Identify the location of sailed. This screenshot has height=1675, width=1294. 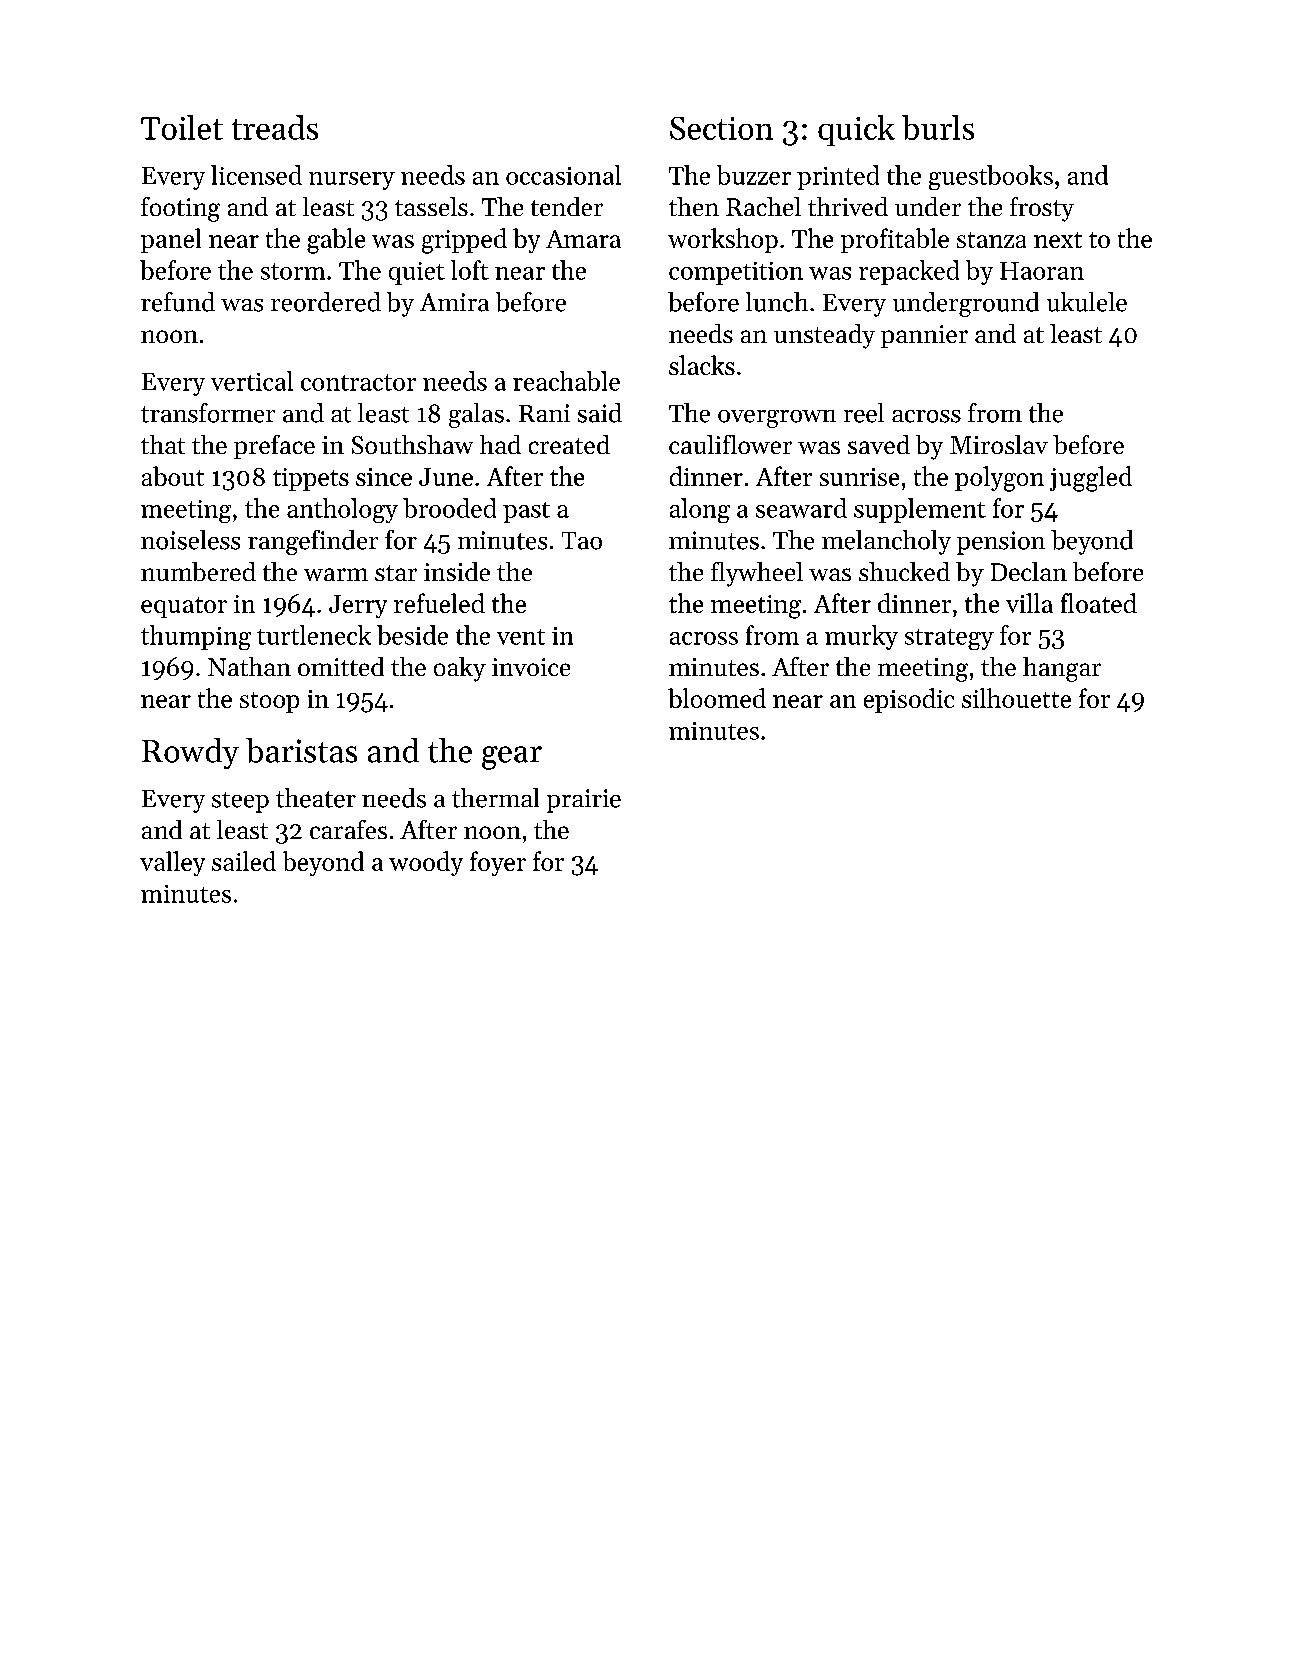
(244, 861).
